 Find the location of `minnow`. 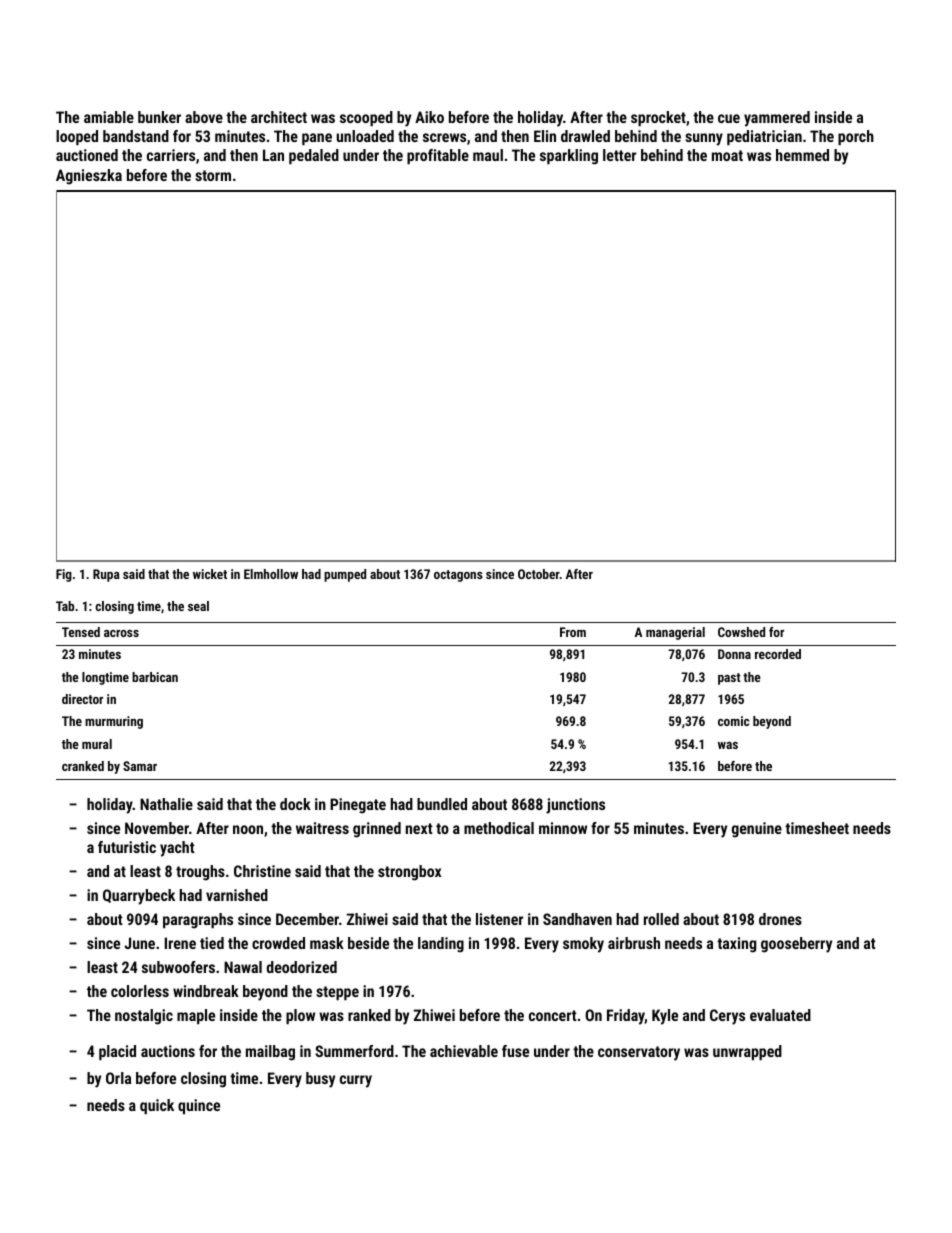

minnow is located at coordinates (563, 828).
